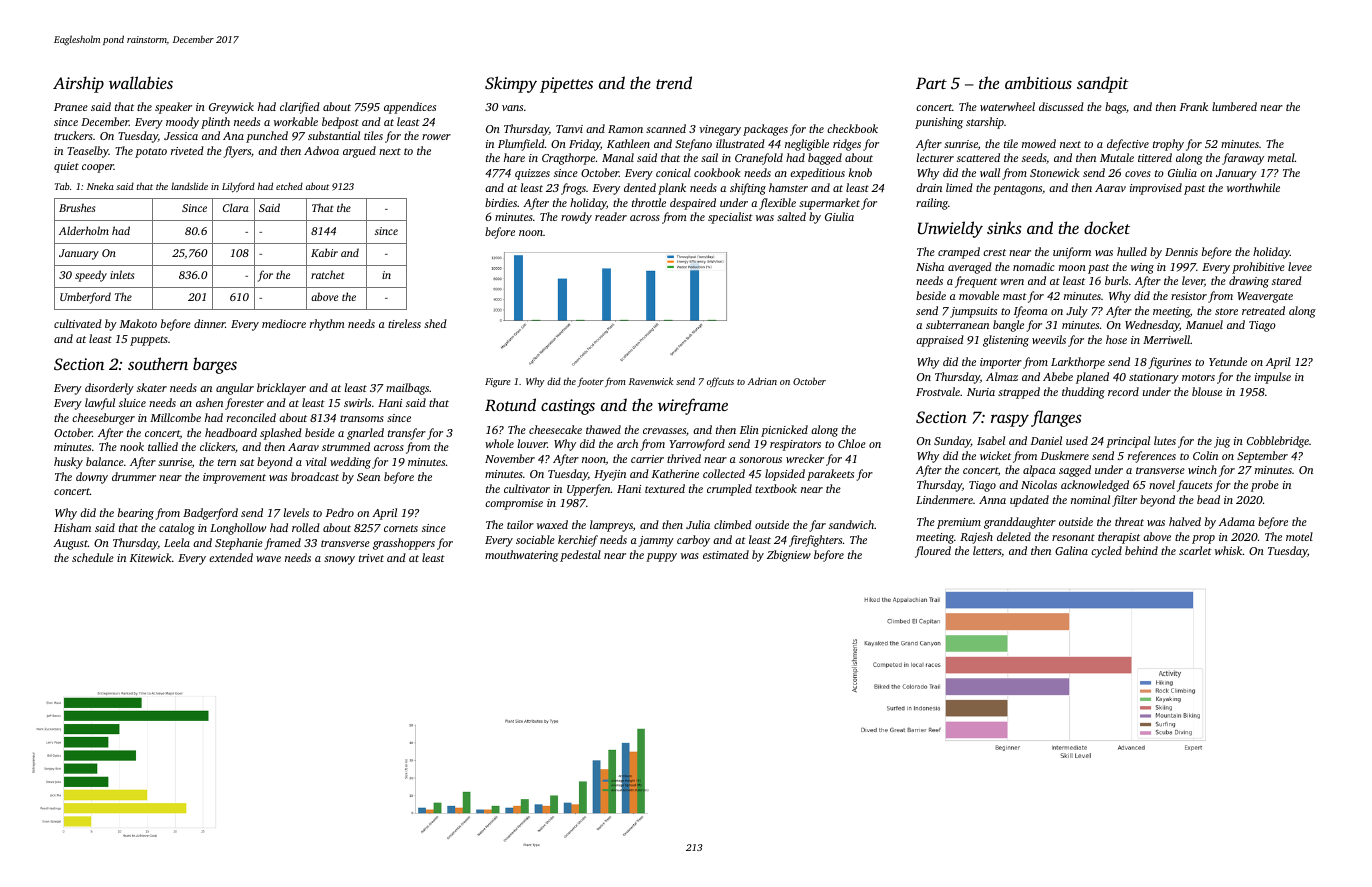  Describe the element at coordinates (132, 446) in the screenshot. I see `nook` at that location.
